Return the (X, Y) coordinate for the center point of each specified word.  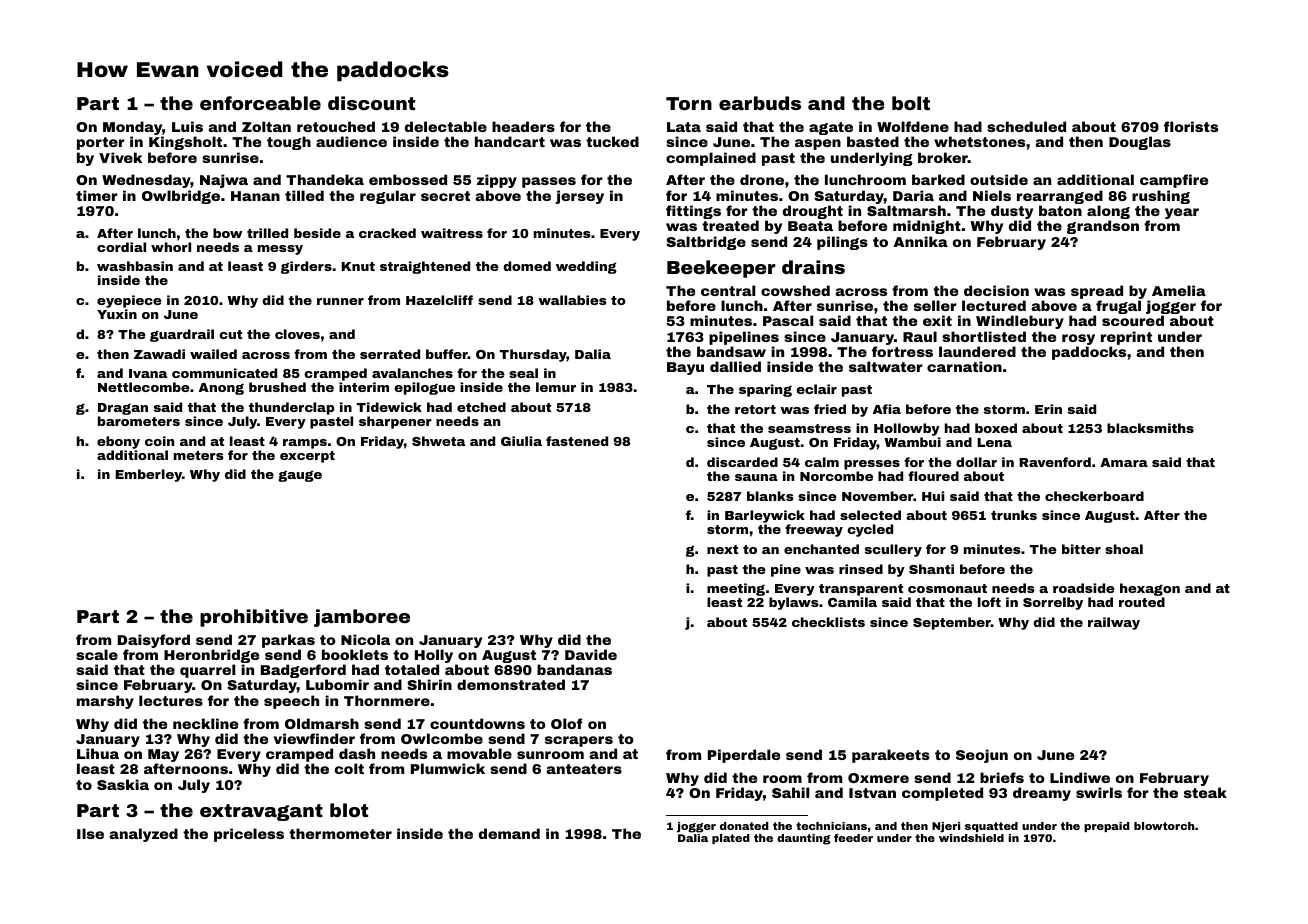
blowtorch (1164, 826)
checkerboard (1094, 496)
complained (711, 159)
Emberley (149, 475)
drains (813, 267)
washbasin (135, 266)
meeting (736, 590)
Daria (913, 195)
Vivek (120, 157)
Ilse (90, 833)
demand (509, 833)
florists (1191, 126)
